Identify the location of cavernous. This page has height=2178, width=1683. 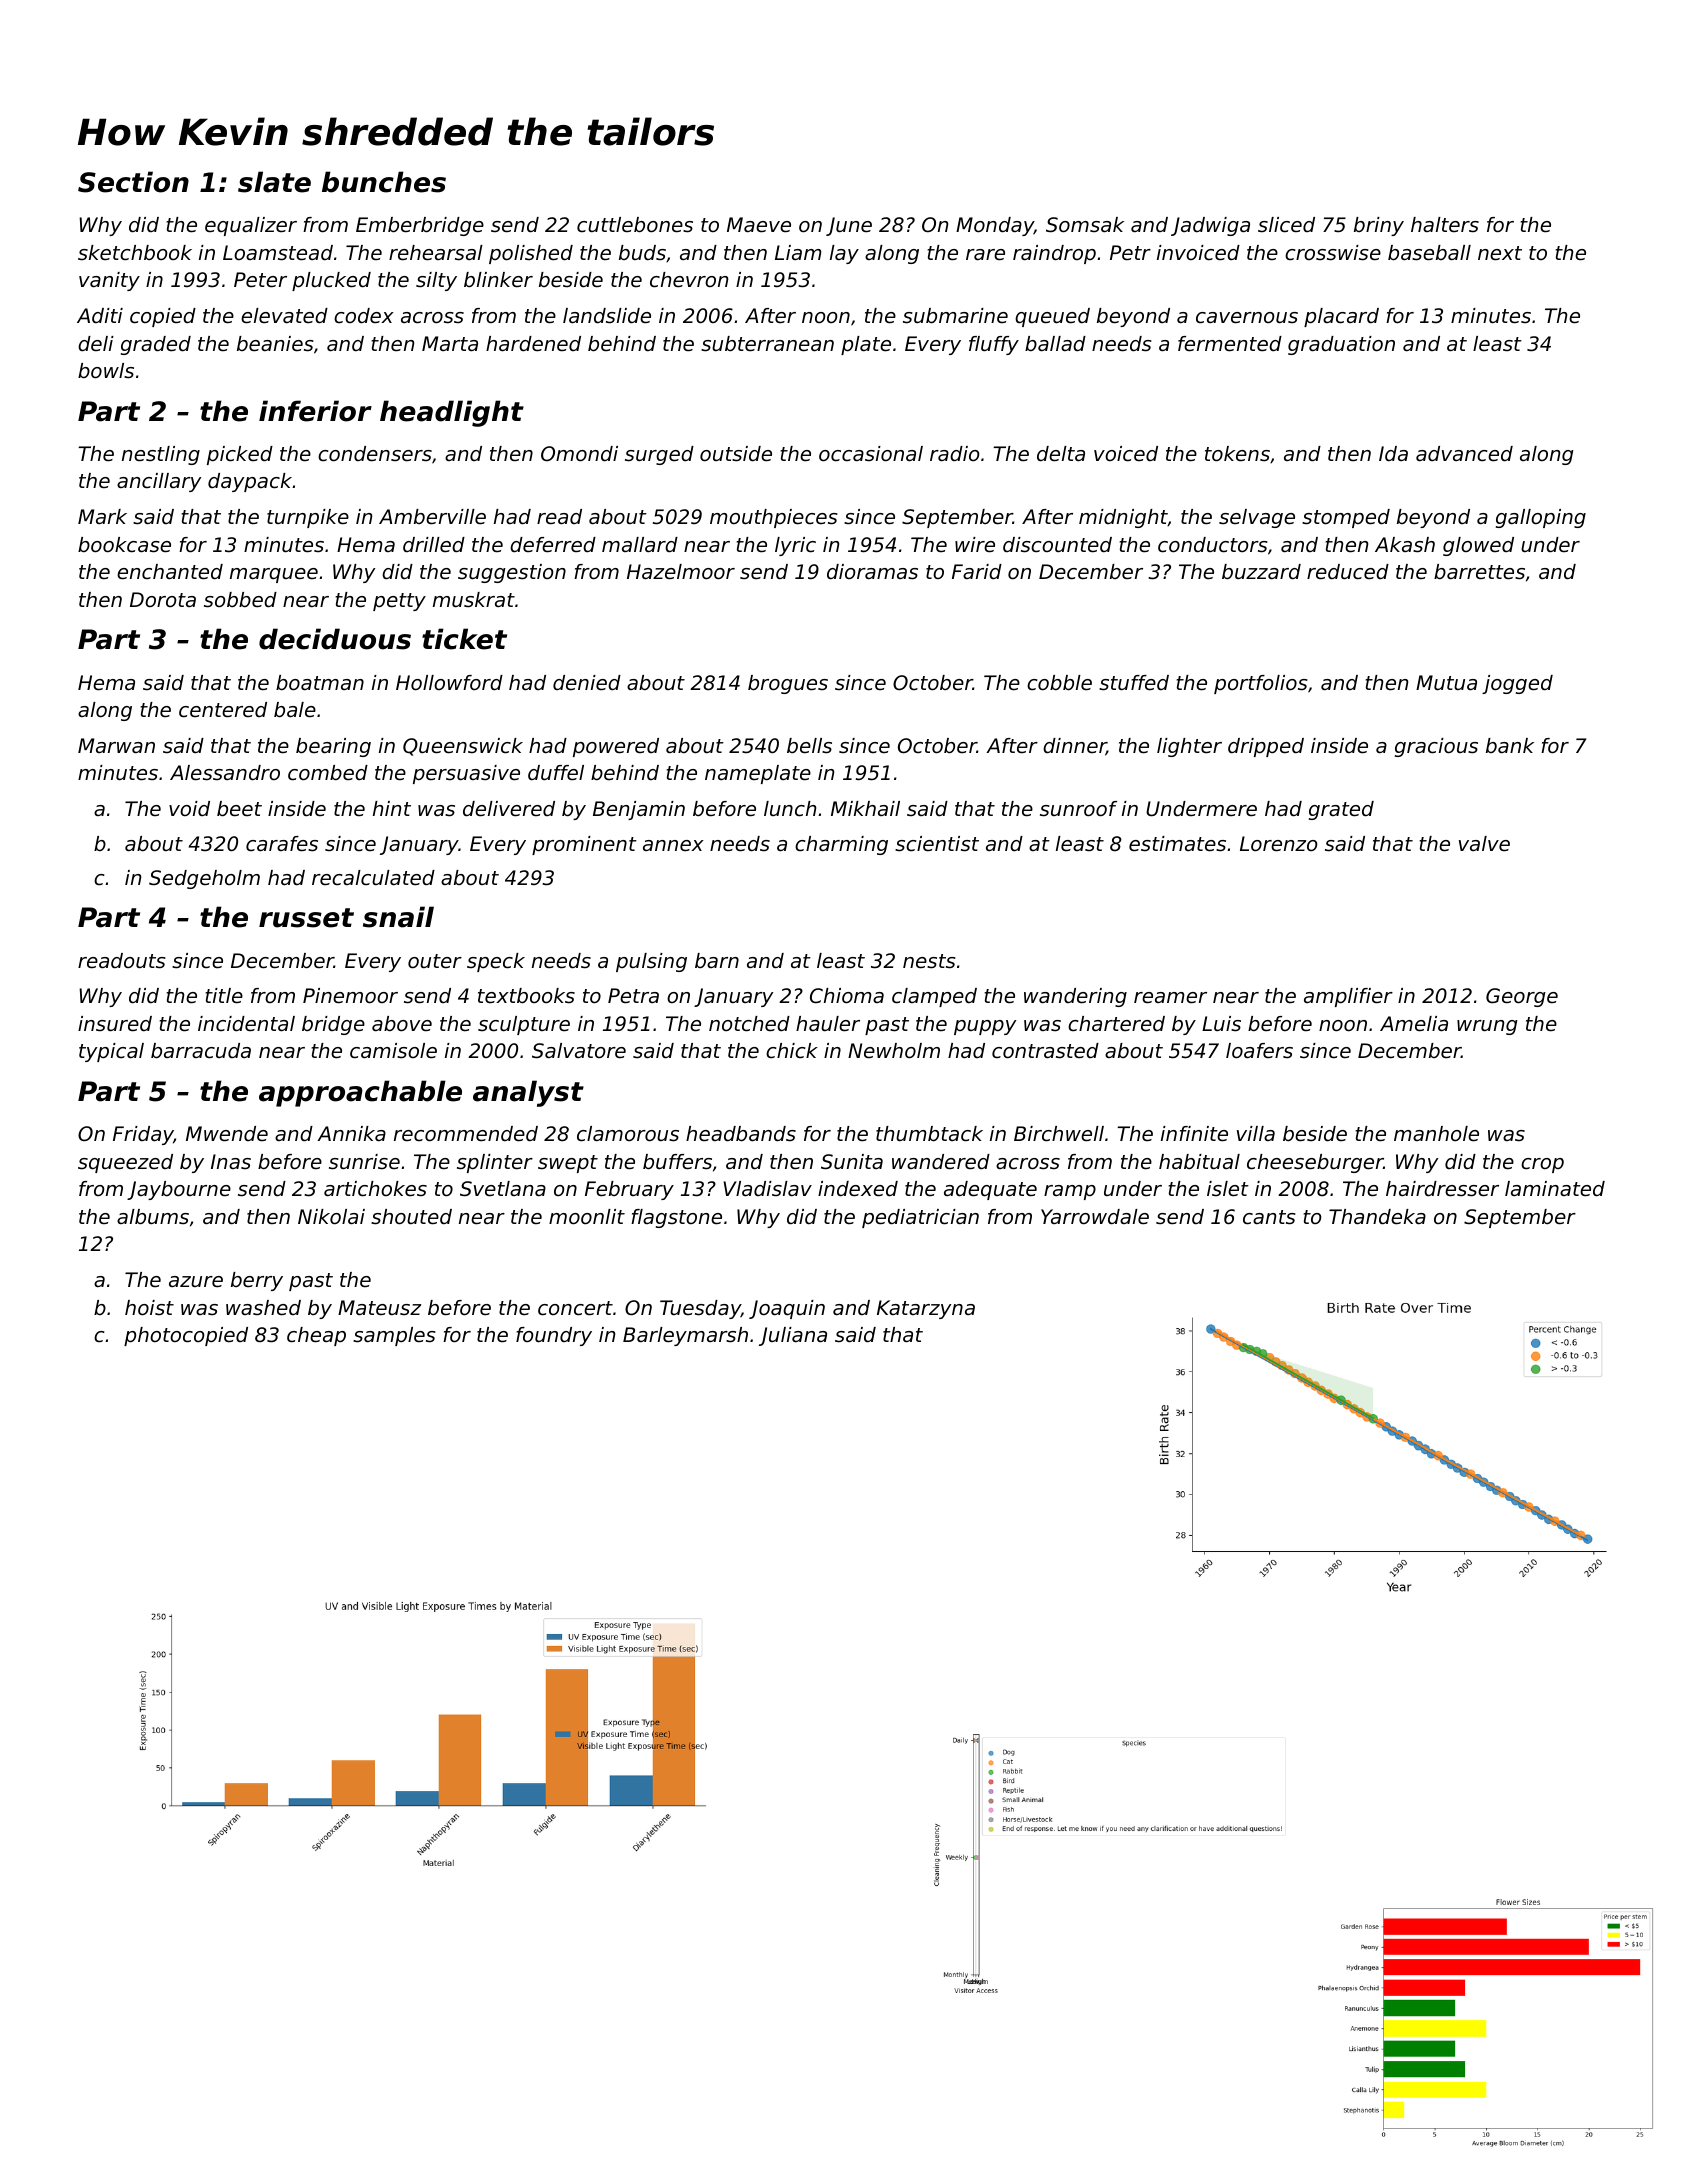
(1247, 318).
